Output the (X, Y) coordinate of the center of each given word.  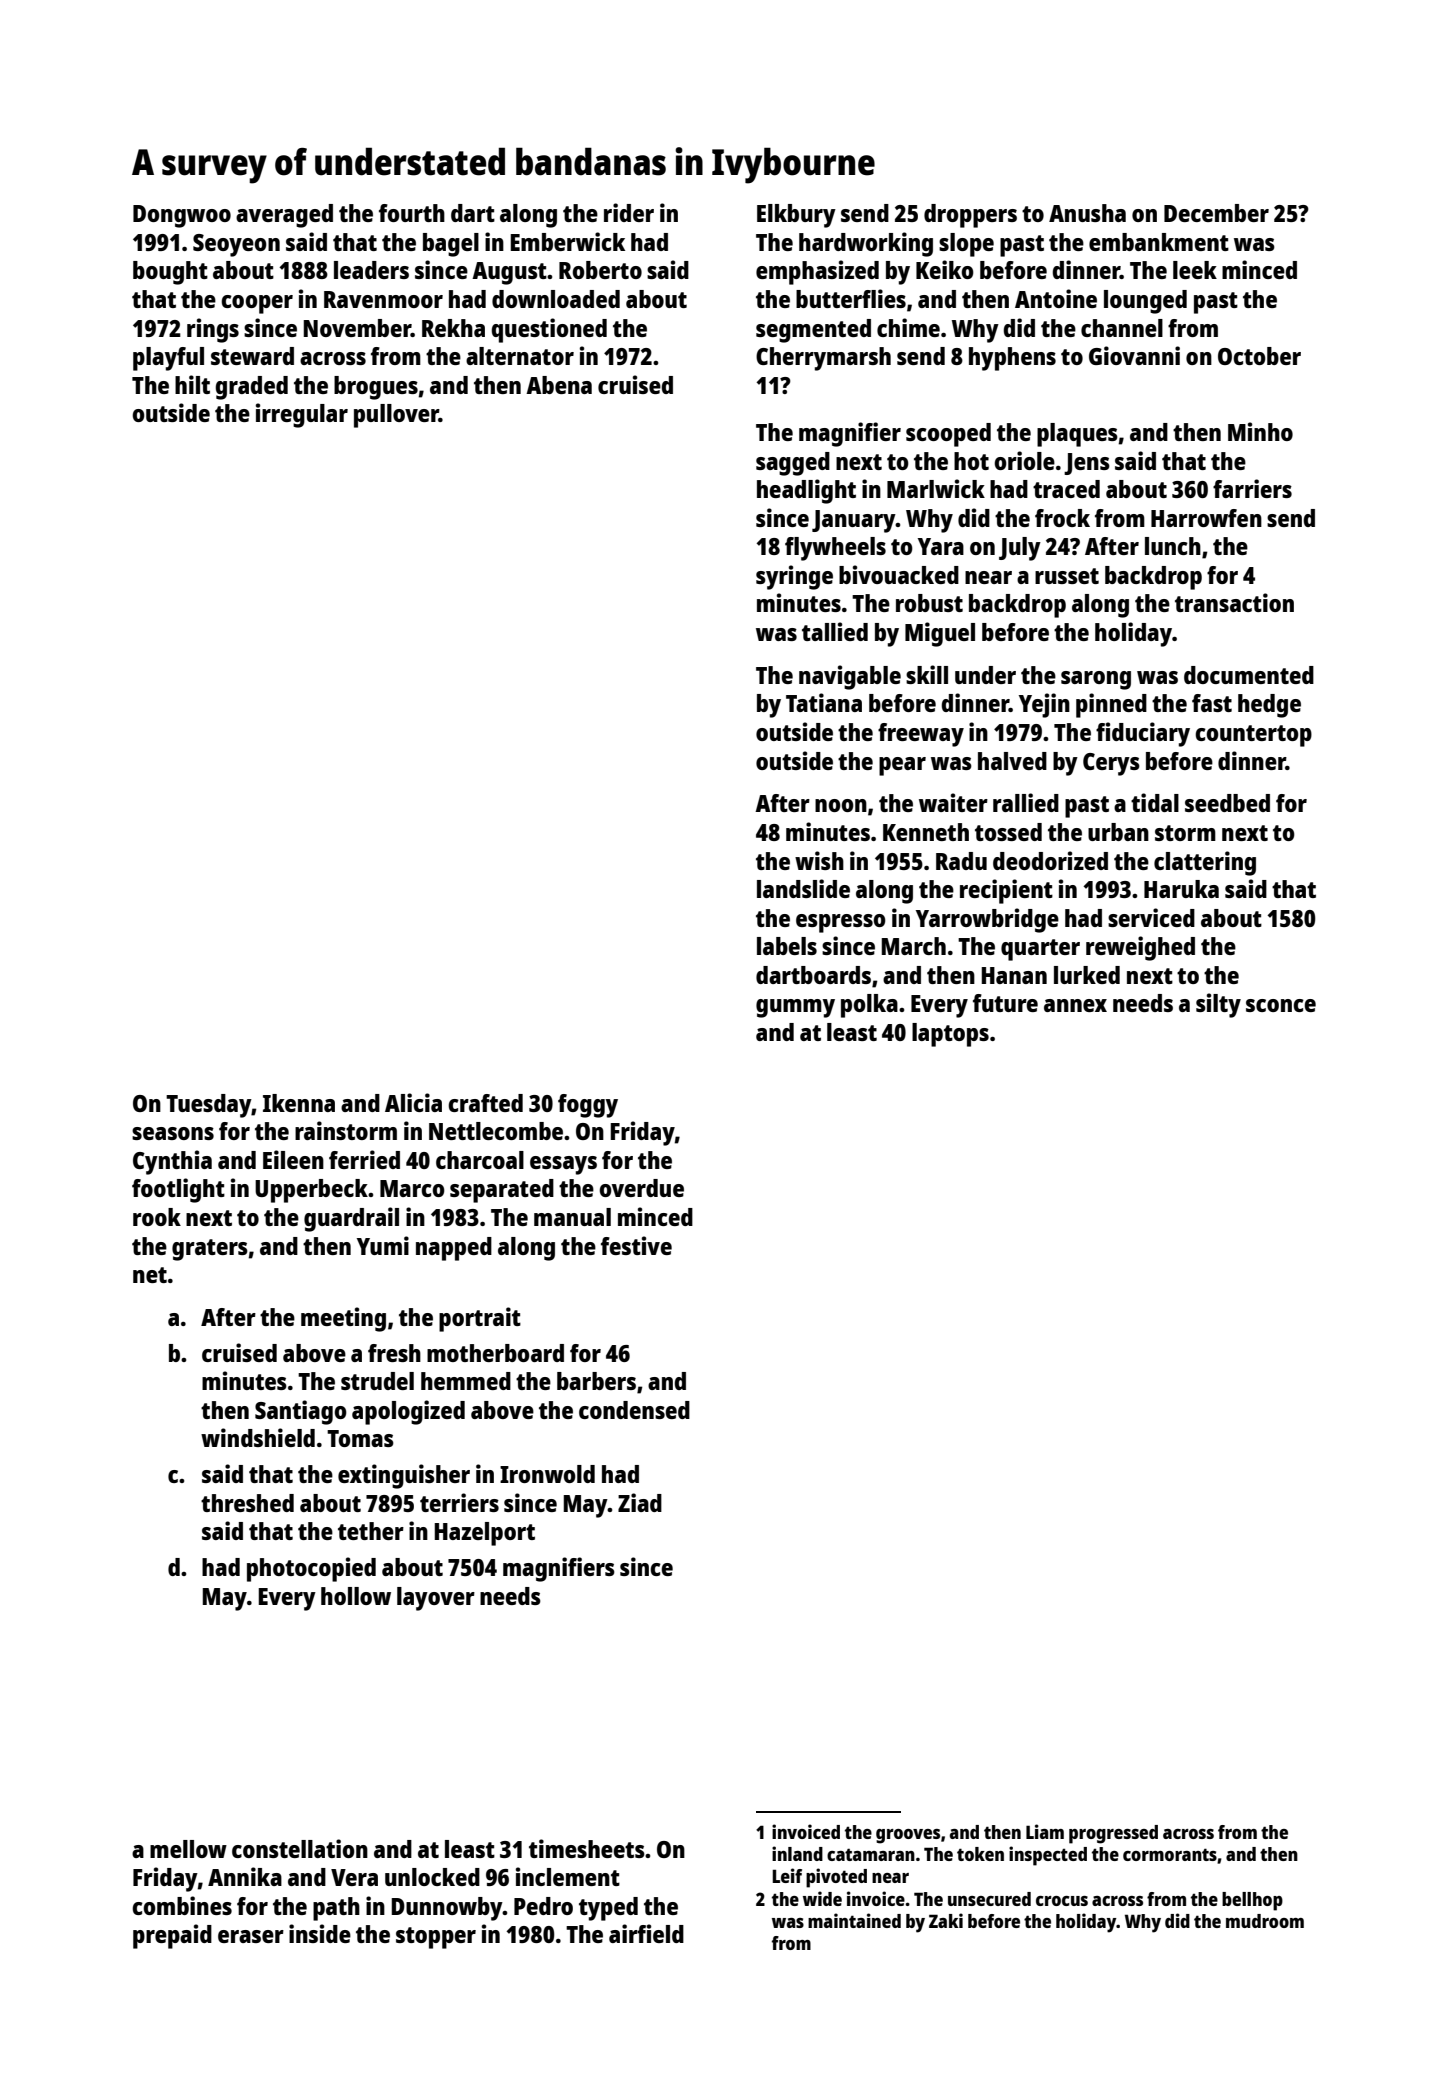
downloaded (556, 299)
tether (371, 1531)
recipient (1006, 891)
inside (320, 1933)
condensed (634, 1410)
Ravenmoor (383, 299)
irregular (302, 415)
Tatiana (824, 702)
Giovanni (1134, 355)
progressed (1113, 1834)
